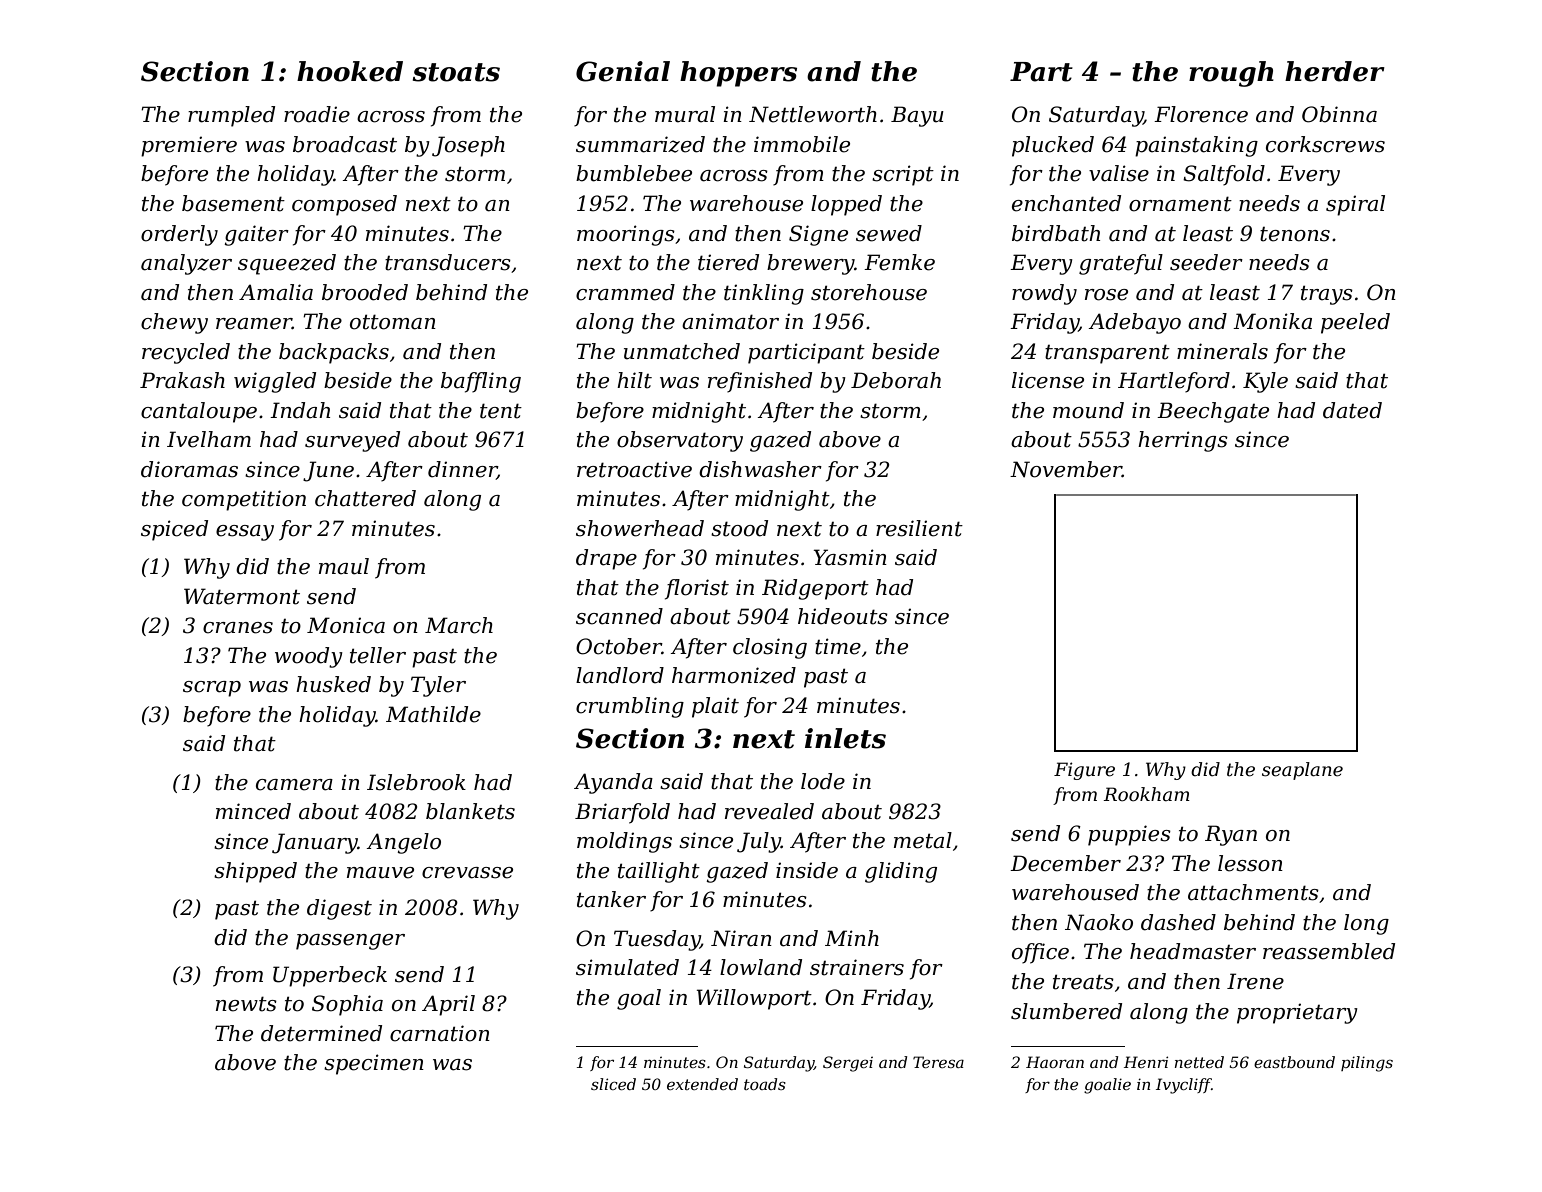 This screenshot has width=1542, height=1192. What do you see at coordinates (843, 616) in the screenshot?
I see `hideouts` at bounding box center [843, 616].
